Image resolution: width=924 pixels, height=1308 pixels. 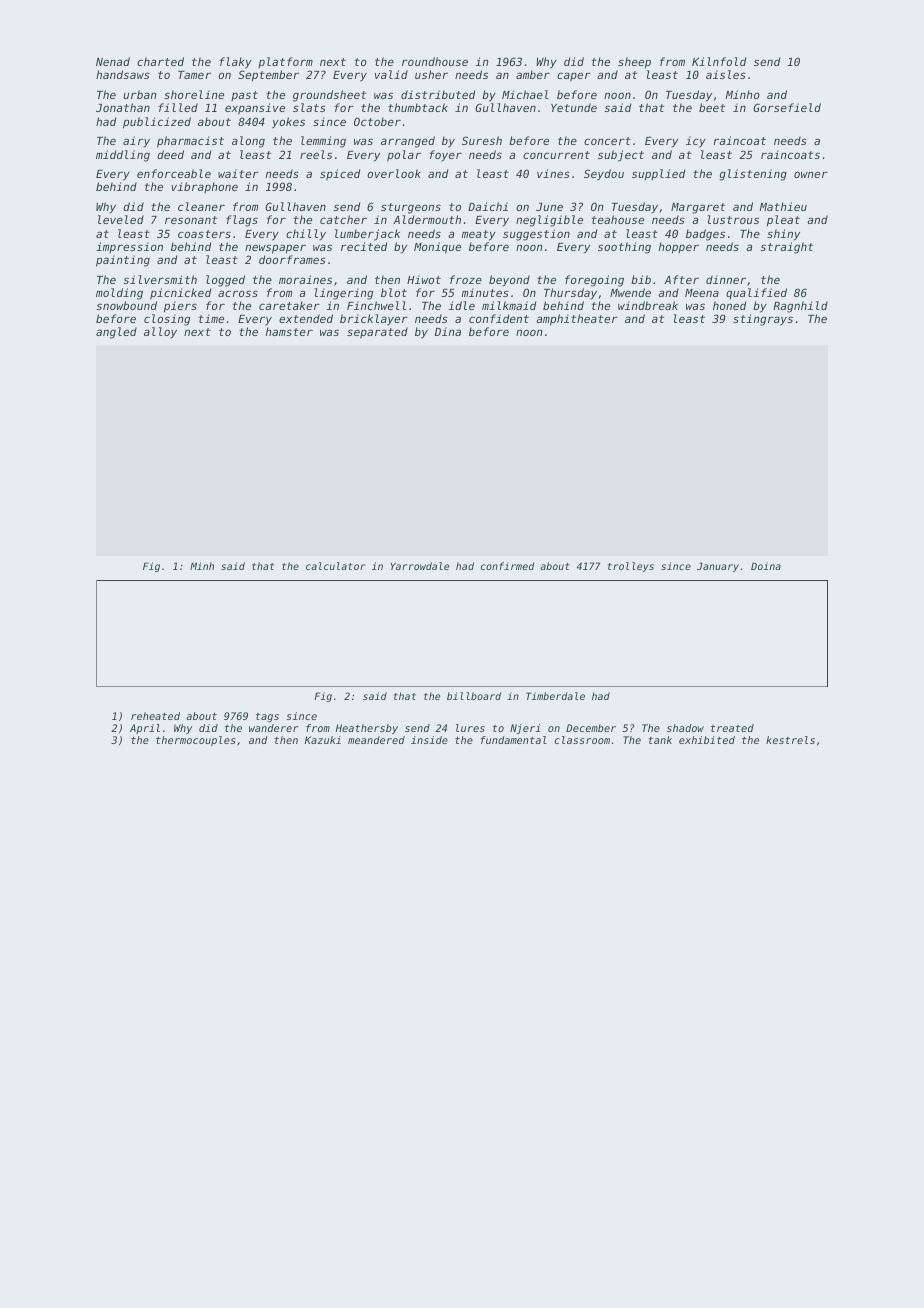 I want to click on stingrays, so click(x=763, y=320).
